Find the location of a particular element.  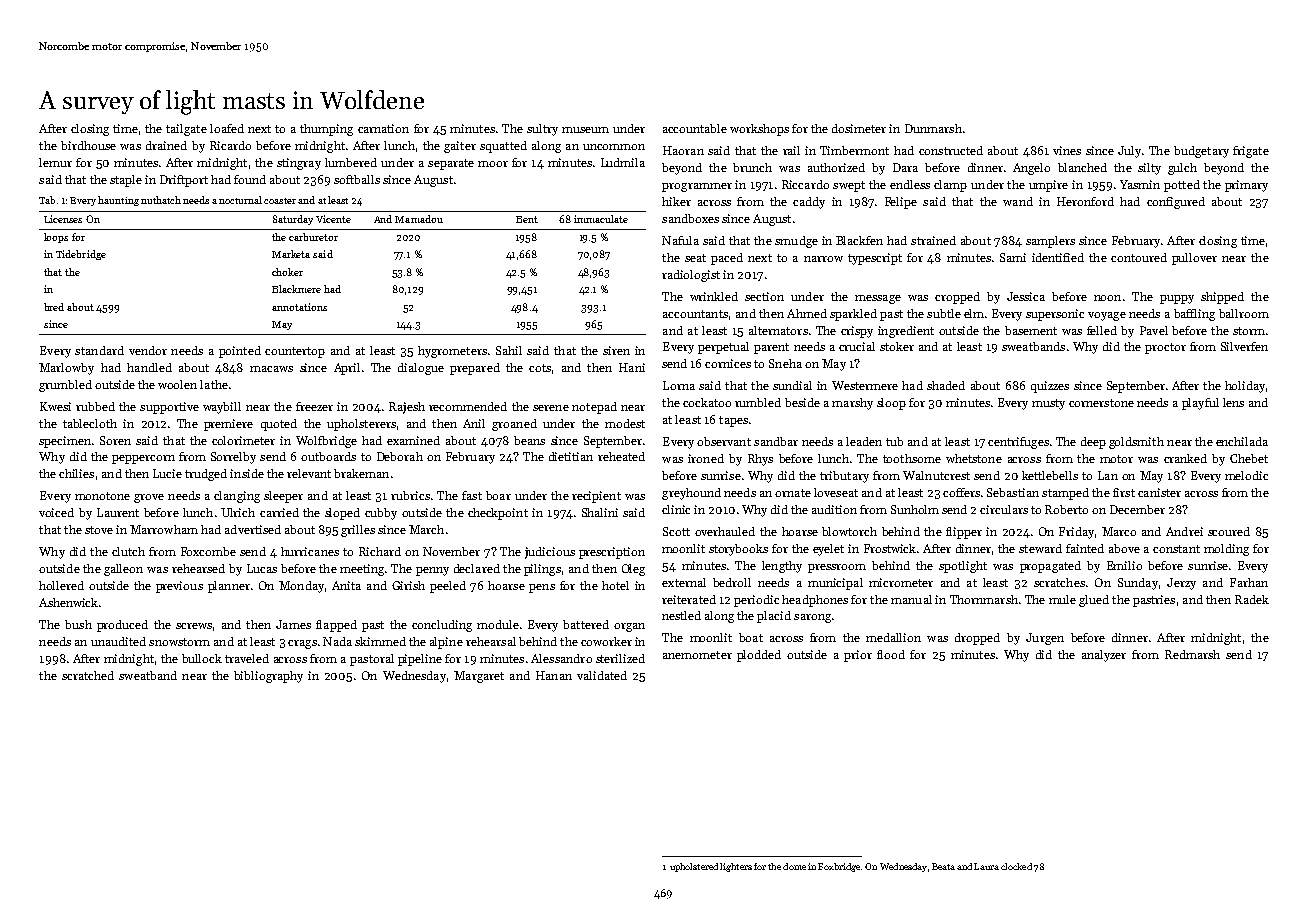

sandbar is located at coordinates (776, 441).
